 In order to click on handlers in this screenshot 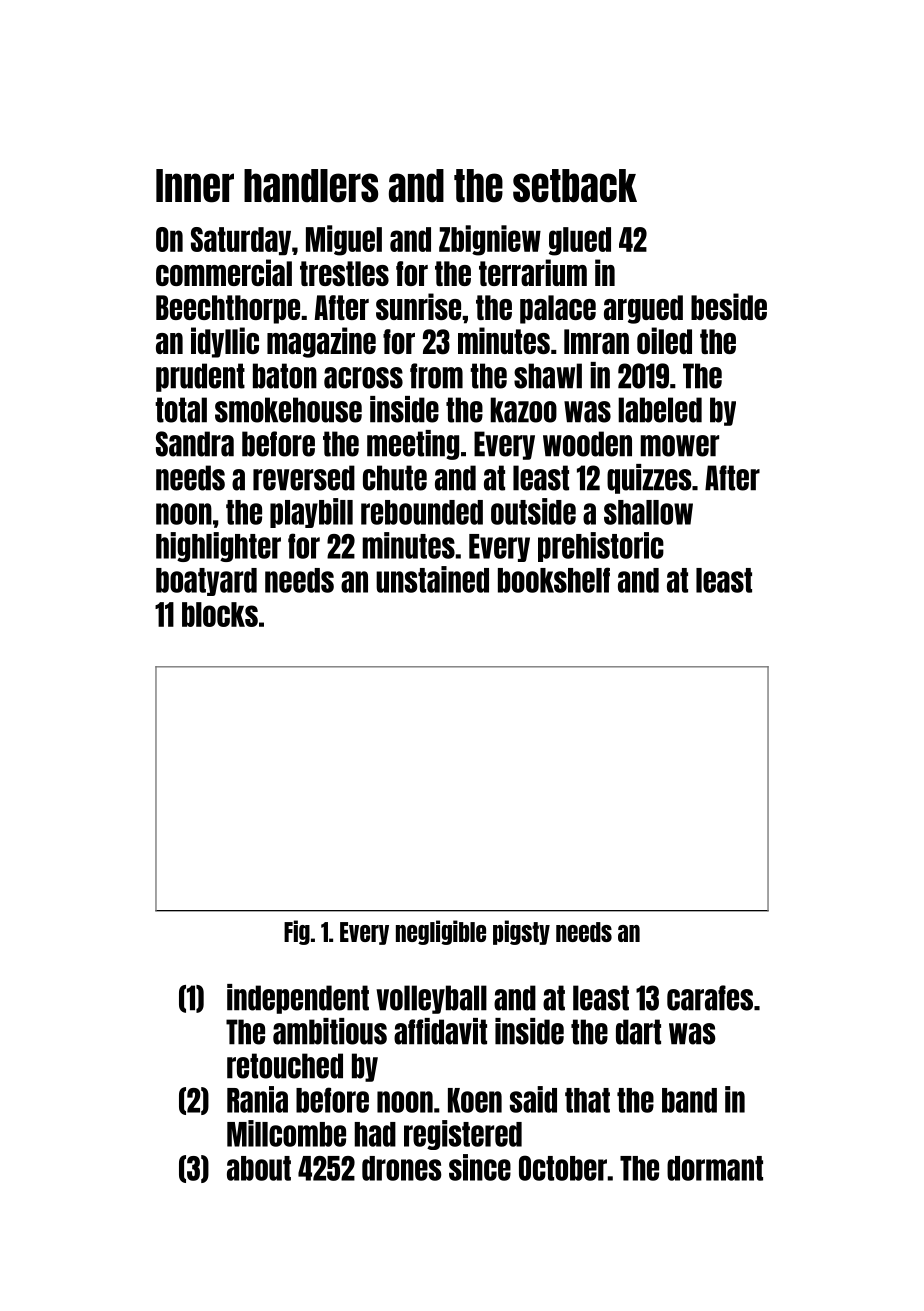, I will do `click(311, 186)`.
